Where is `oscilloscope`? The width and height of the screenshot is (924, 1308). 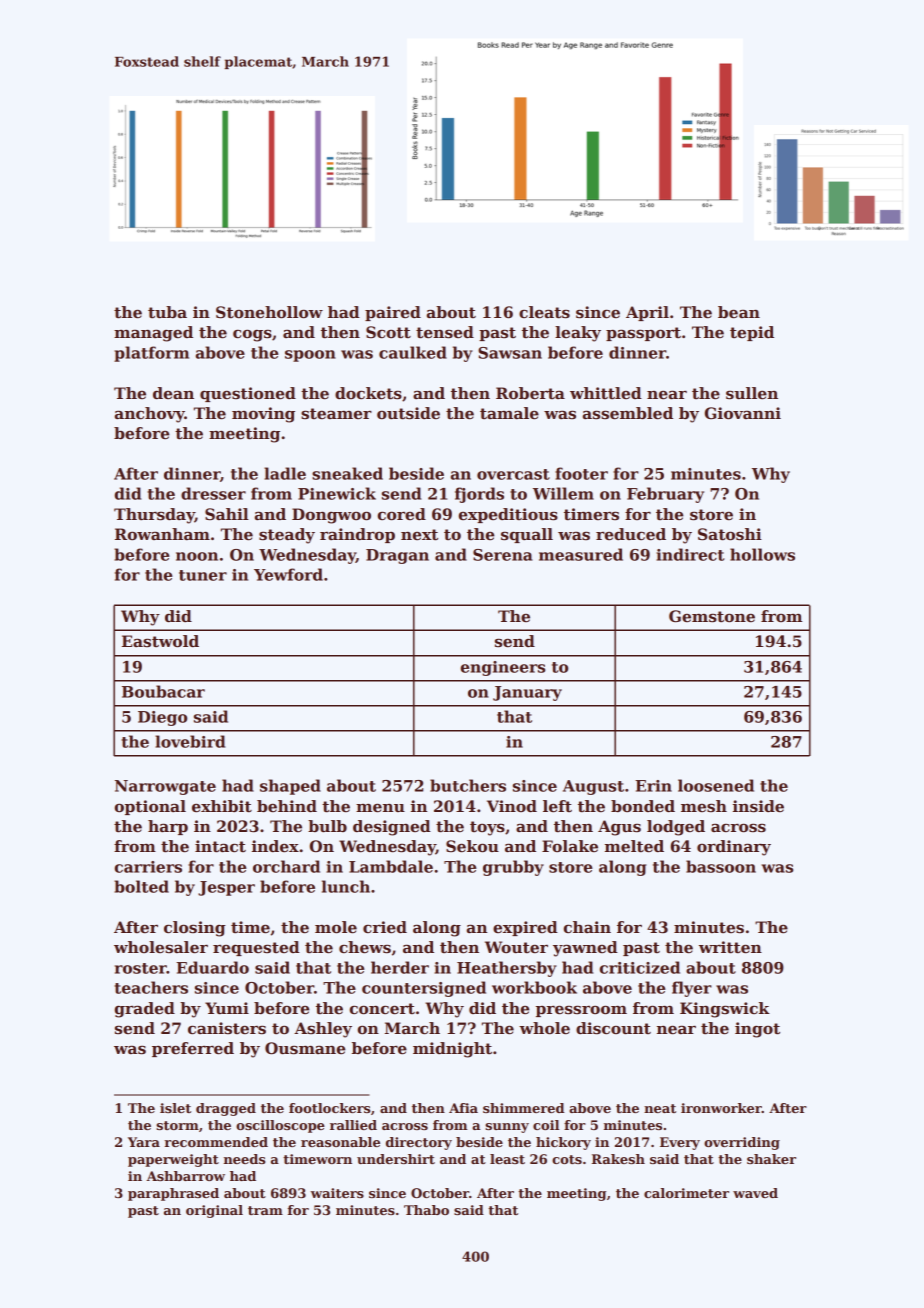
oscilloscope is located at coordinates (280, 1126).
